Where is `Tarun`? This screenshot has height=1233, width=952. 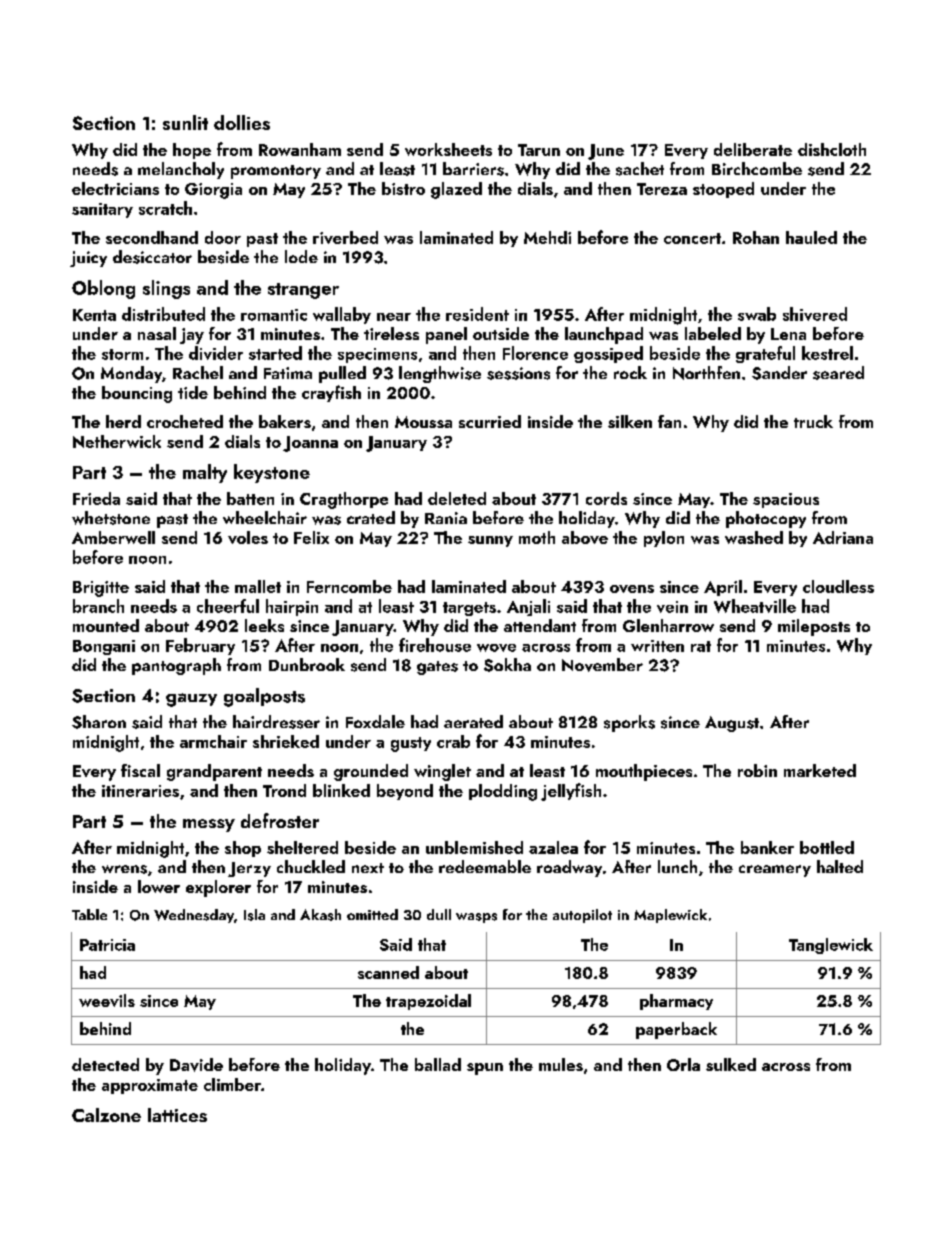 Tarun is located at coordinates (539, 150).
